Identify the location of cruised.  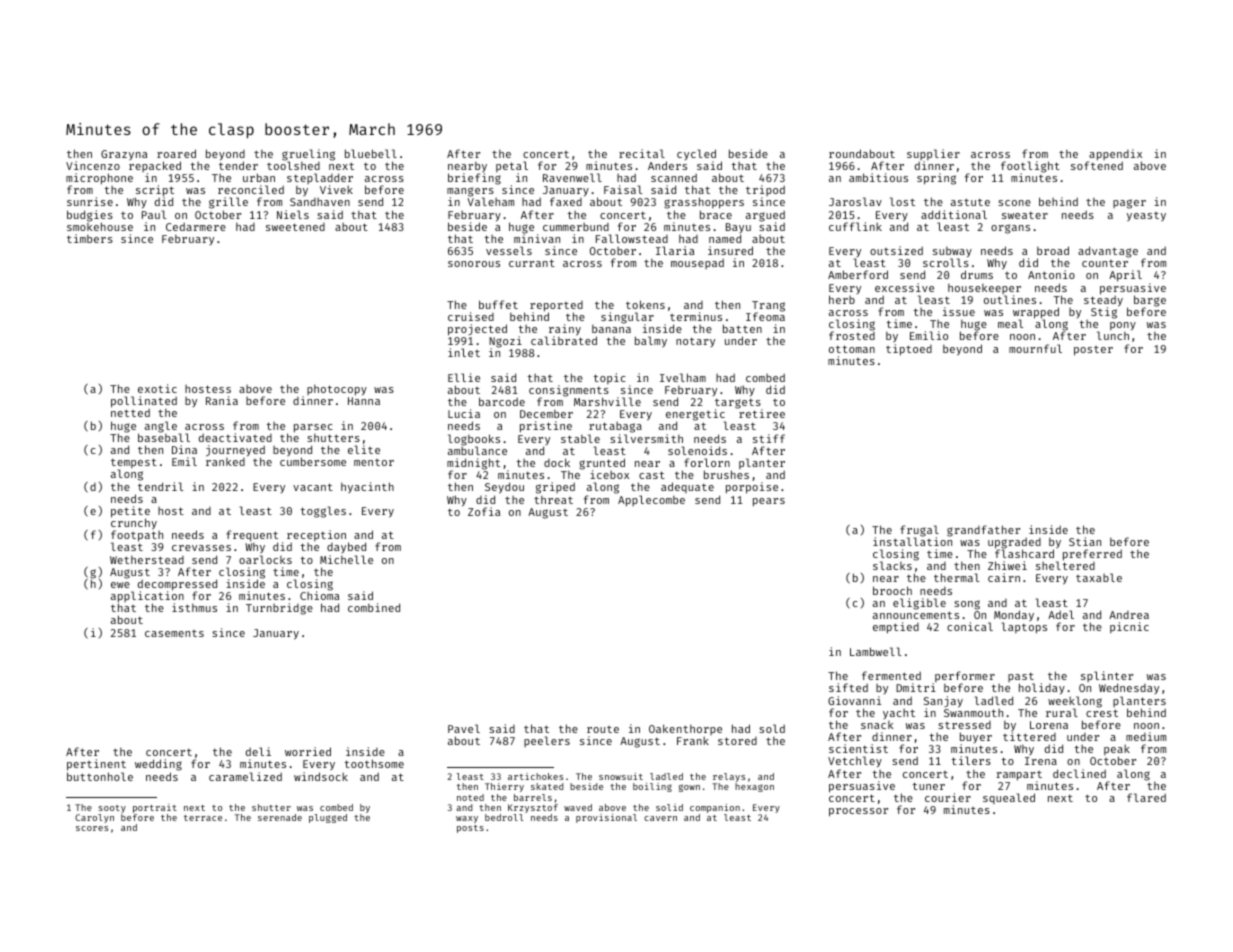
(471, 316).
